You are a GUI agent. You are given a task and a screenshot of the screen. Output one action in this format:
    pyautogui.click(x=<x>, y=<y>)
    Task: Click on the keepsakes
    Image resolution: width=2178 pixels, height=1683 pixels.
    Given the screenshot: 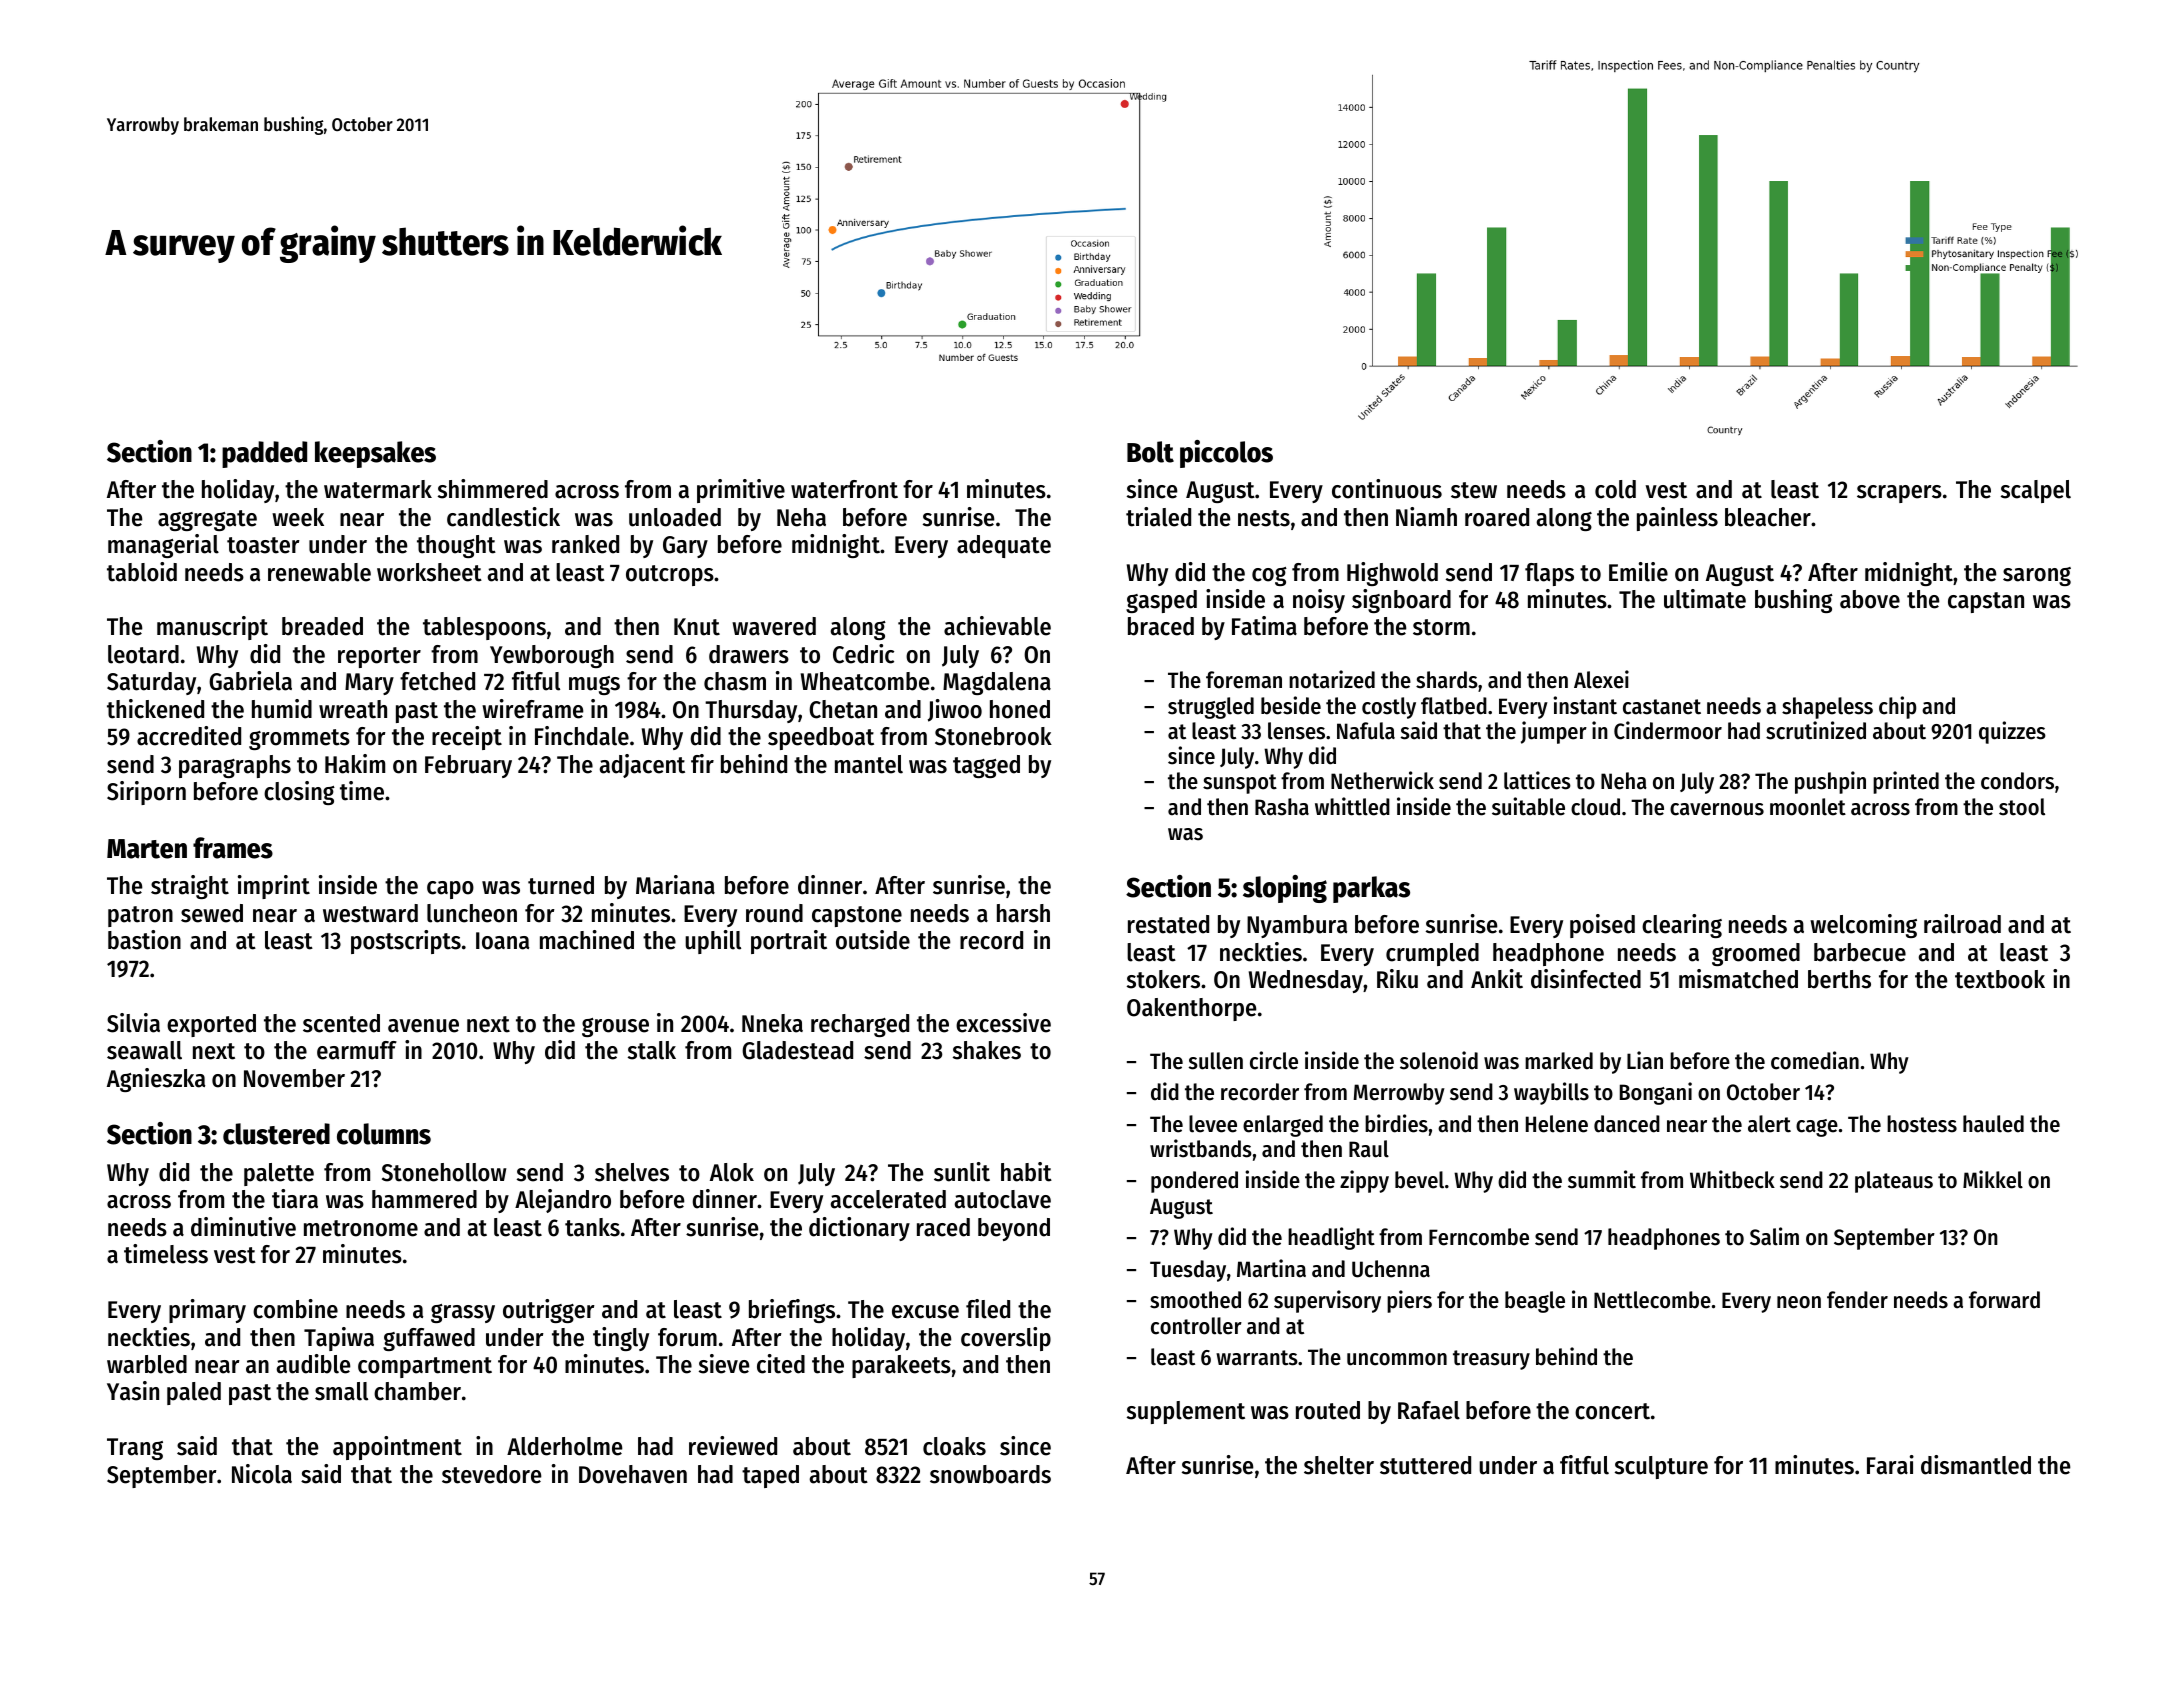 What is the action you would take?
    pyautogui.click(x=375, y=454)
